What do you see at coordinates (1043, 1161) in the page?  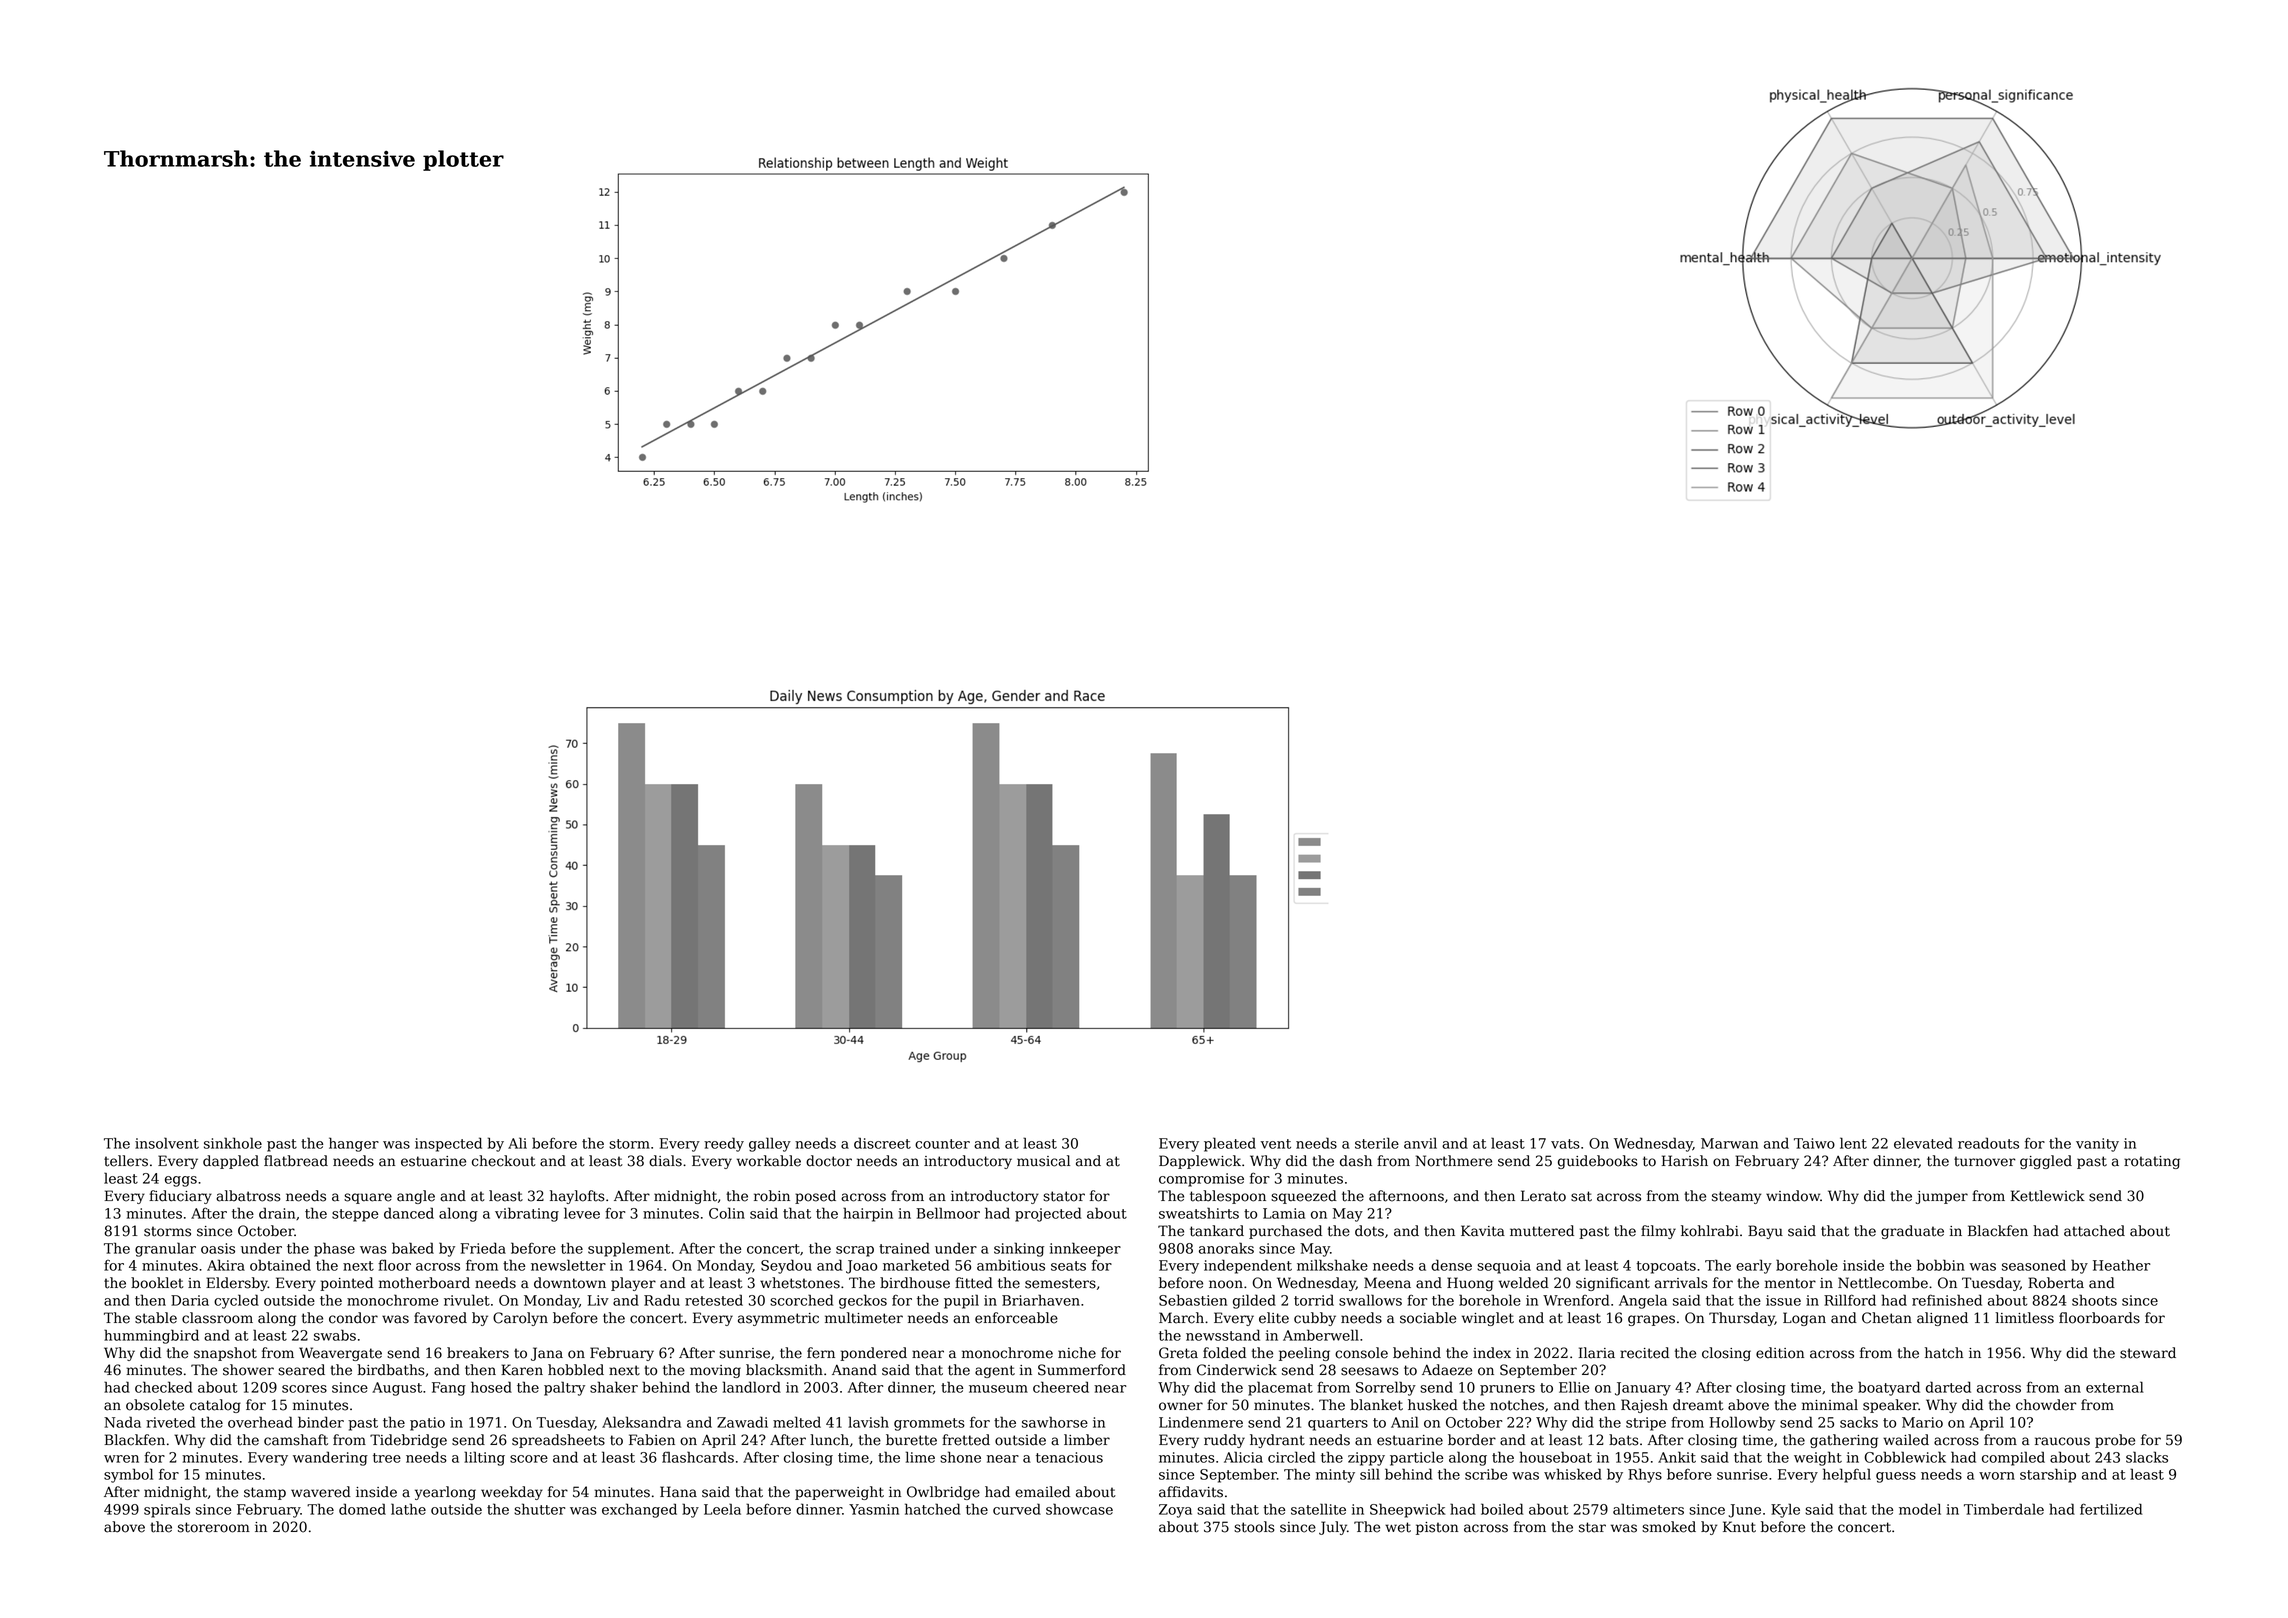 I see `musical` at bounding box center [1043, 1161].
